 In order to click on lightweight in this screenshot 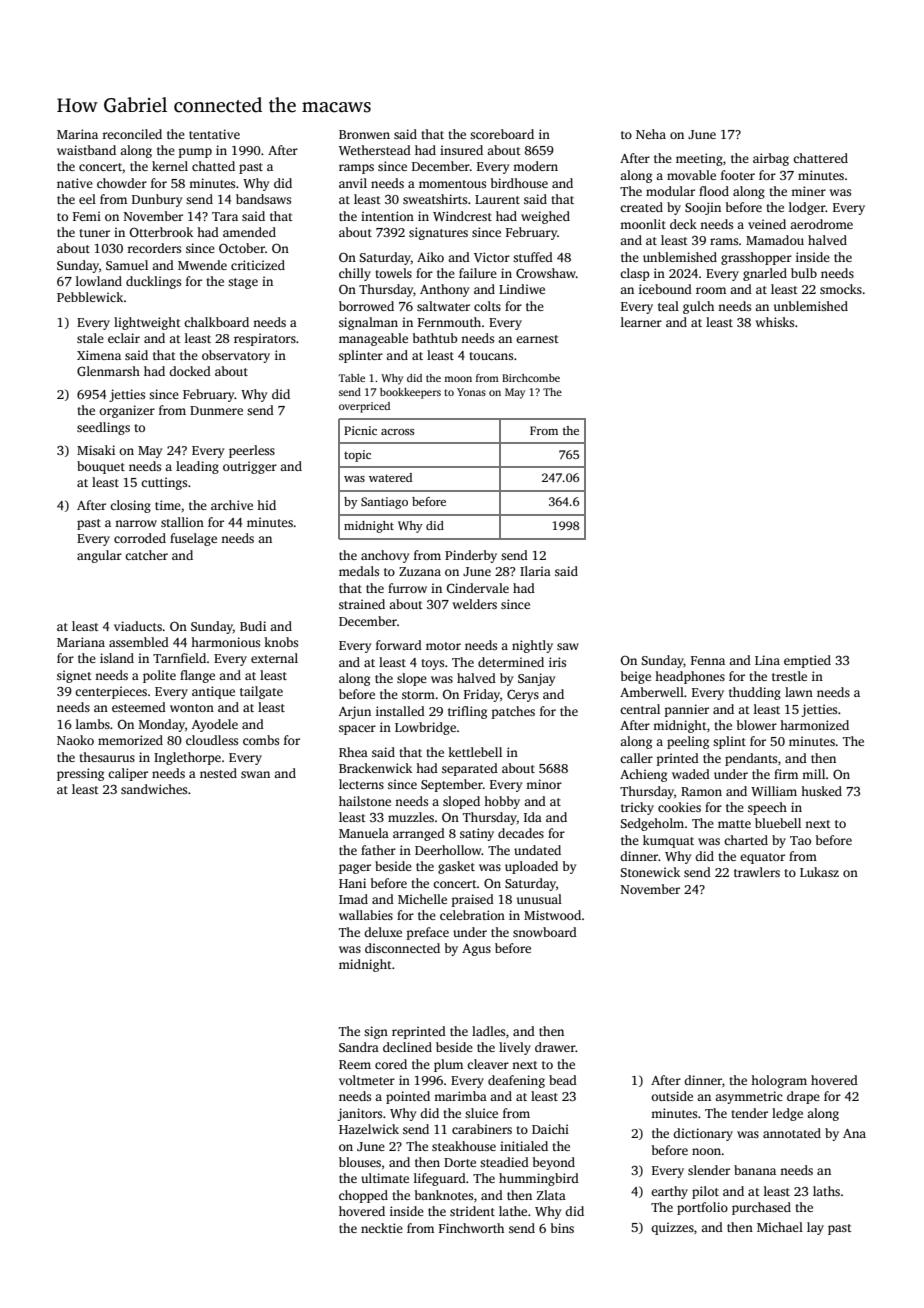, I will do `click(147, 323)`.
